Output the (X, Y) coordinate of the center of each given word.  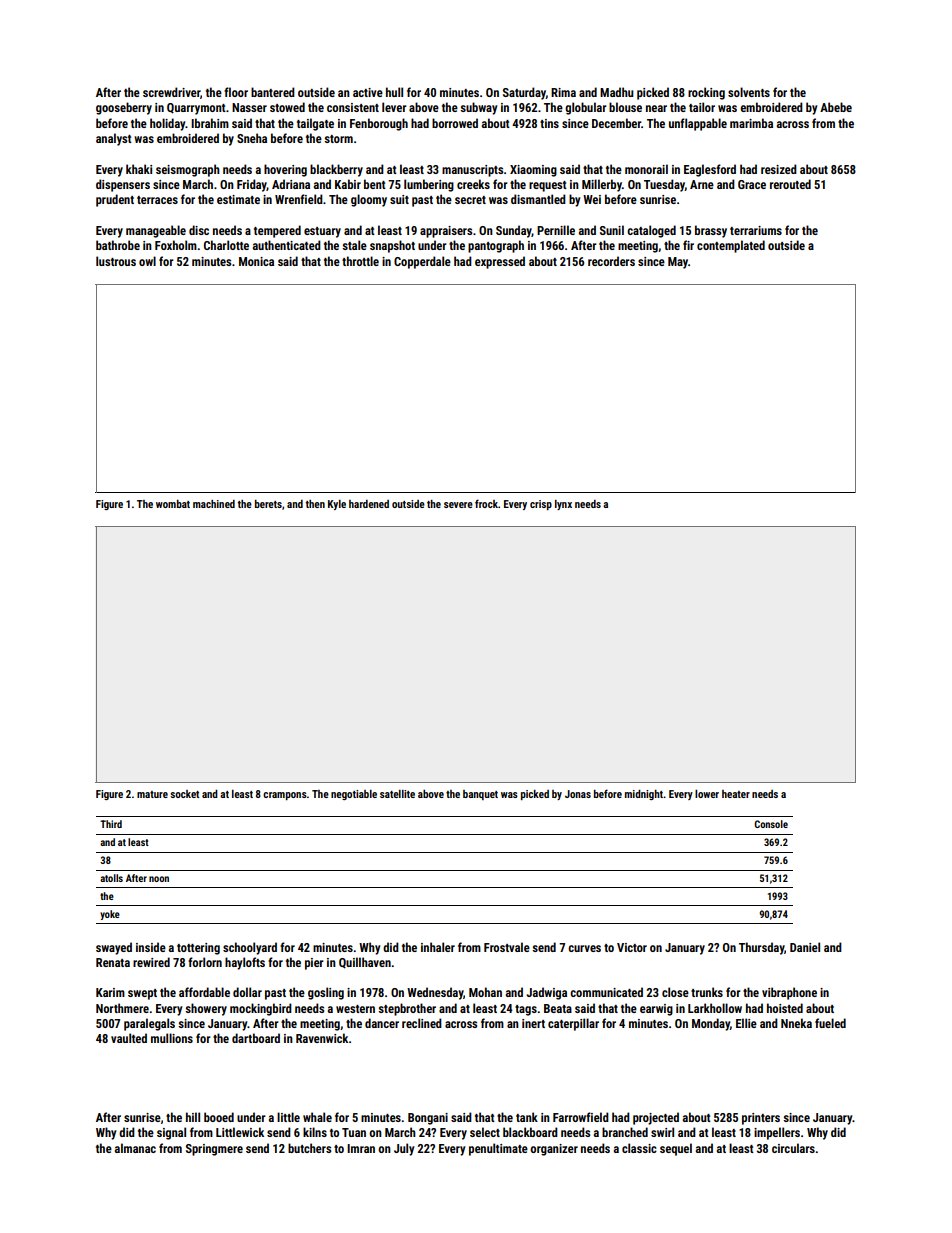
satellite (397, 794)
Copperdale (422, 262)
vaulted (129, 1038)
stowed (287, 107)
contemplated (731, 246)
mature (152, 794)
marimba (751, 123)
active (368, 92)
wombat (173, 504)
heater (736, 794)
